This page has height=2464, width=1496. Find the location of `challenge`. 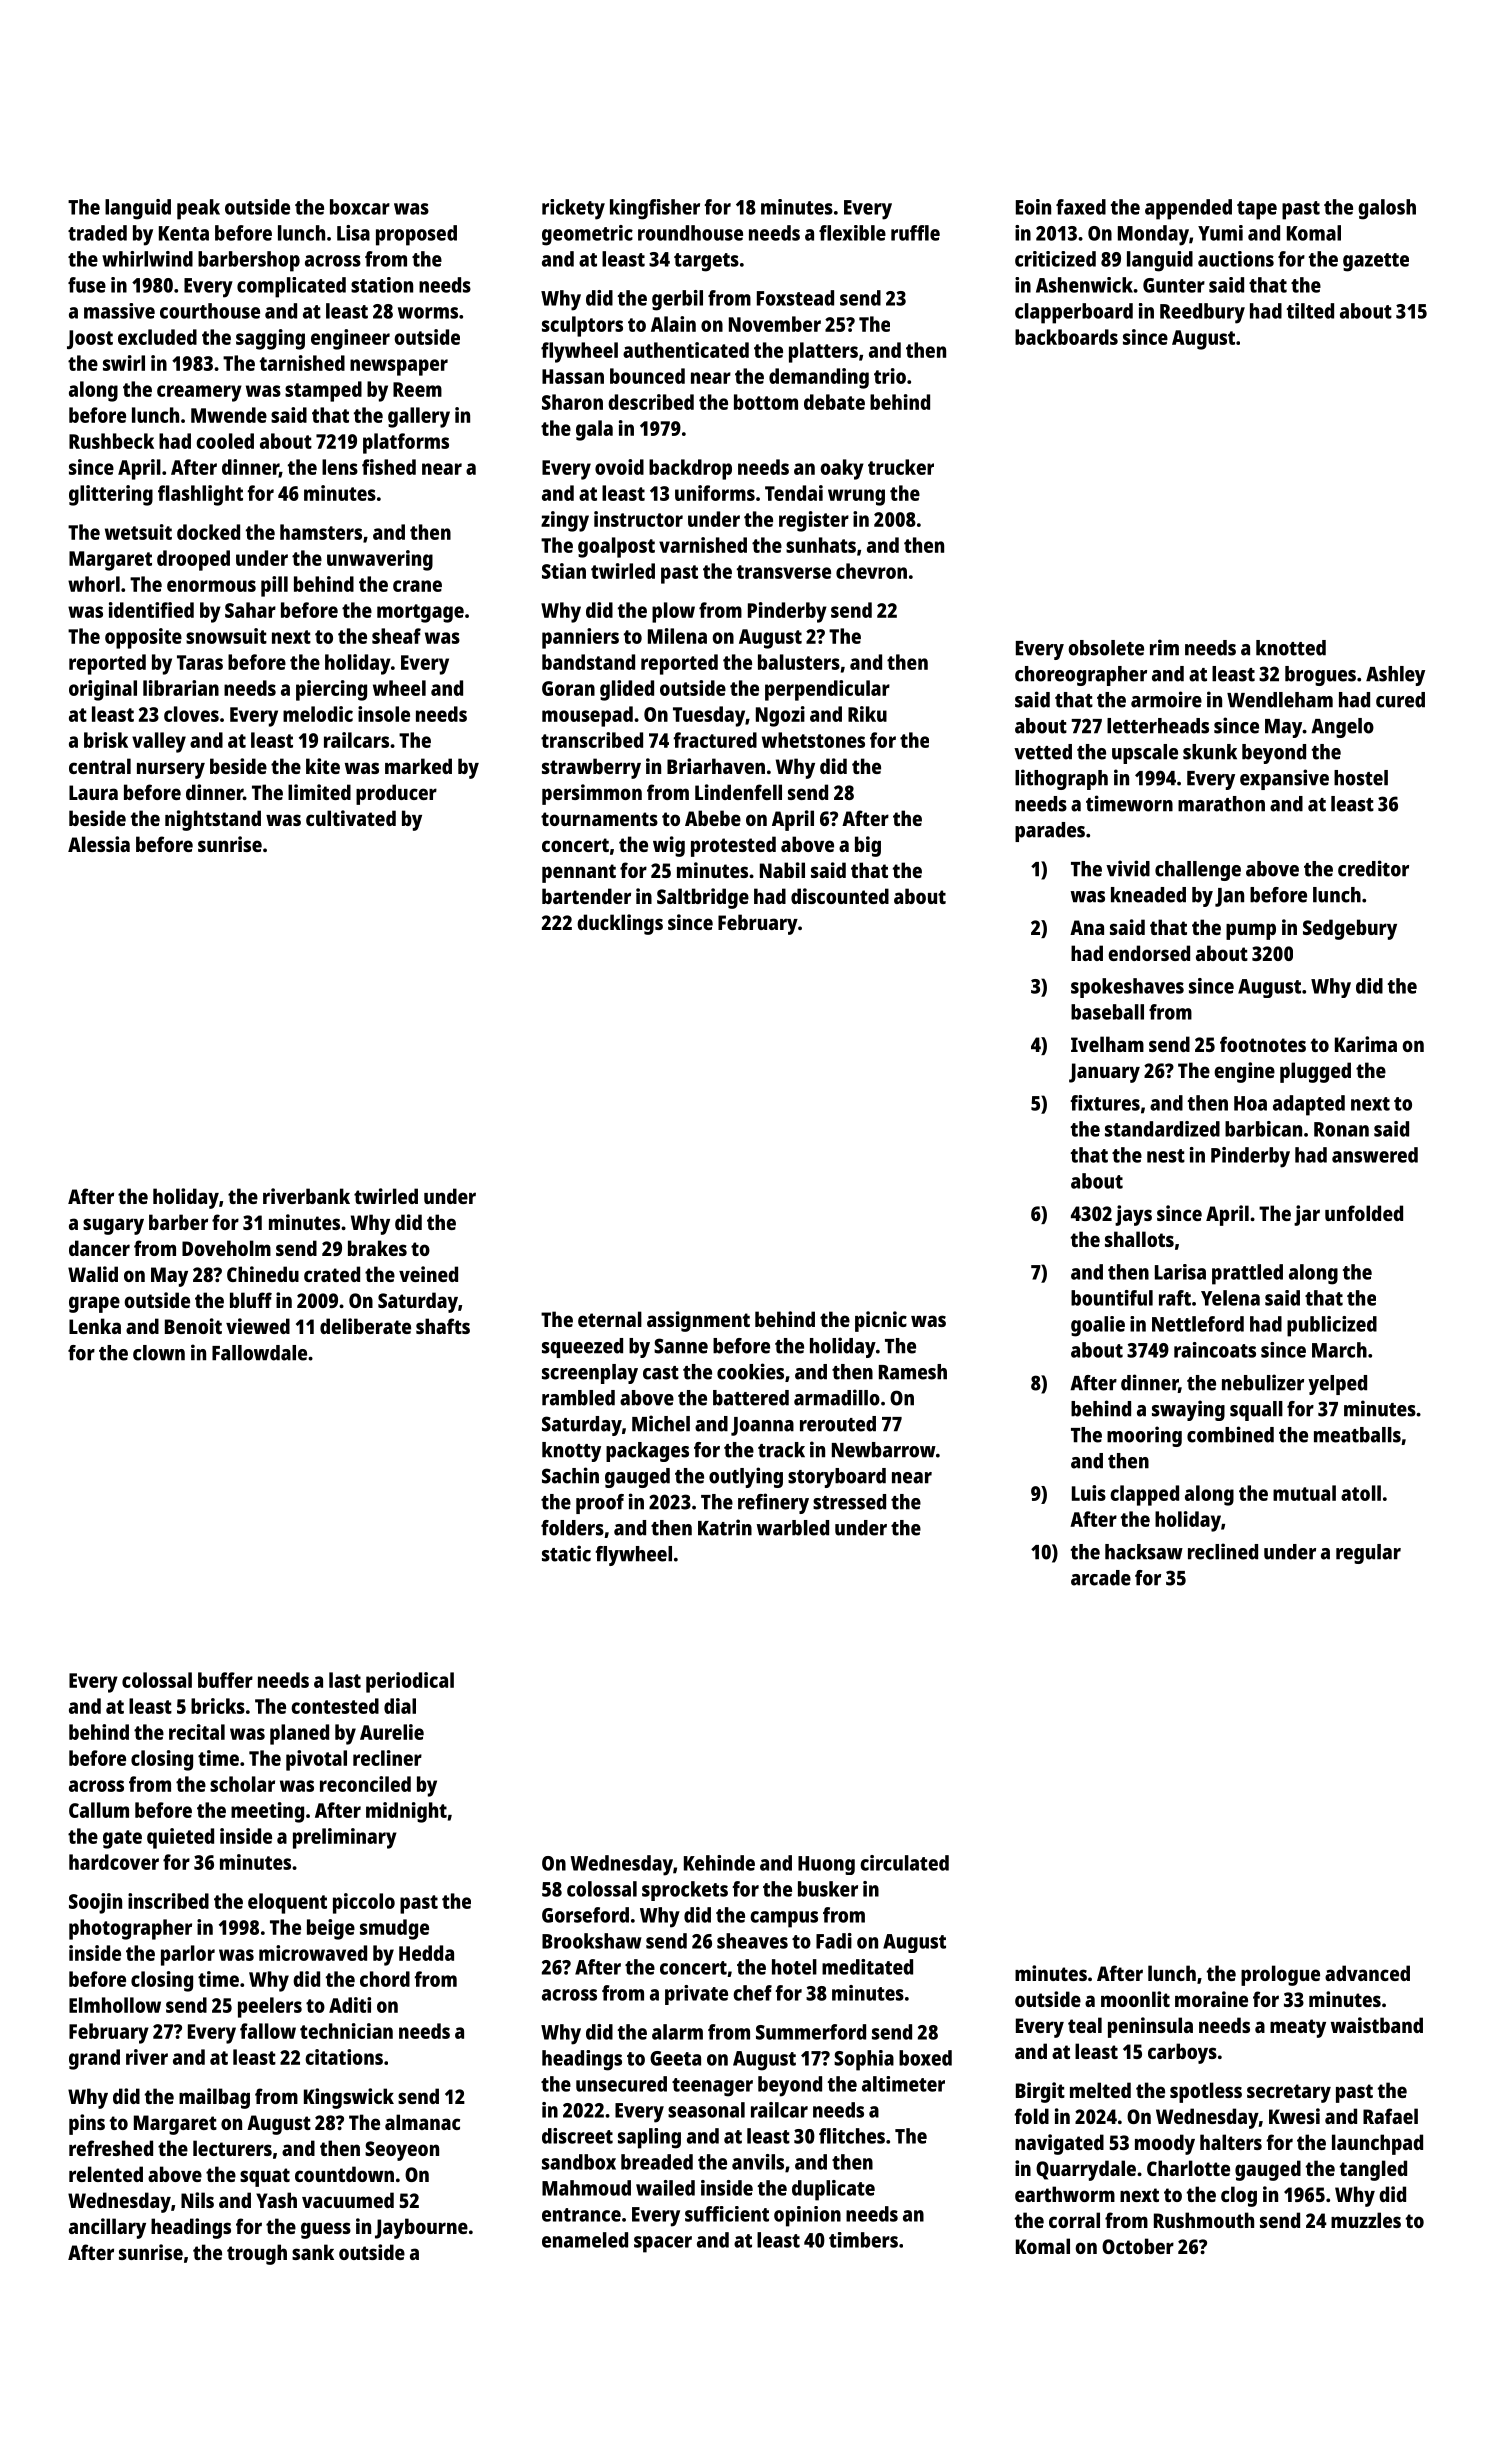

challenge is located at coordinates (1198, 871).
